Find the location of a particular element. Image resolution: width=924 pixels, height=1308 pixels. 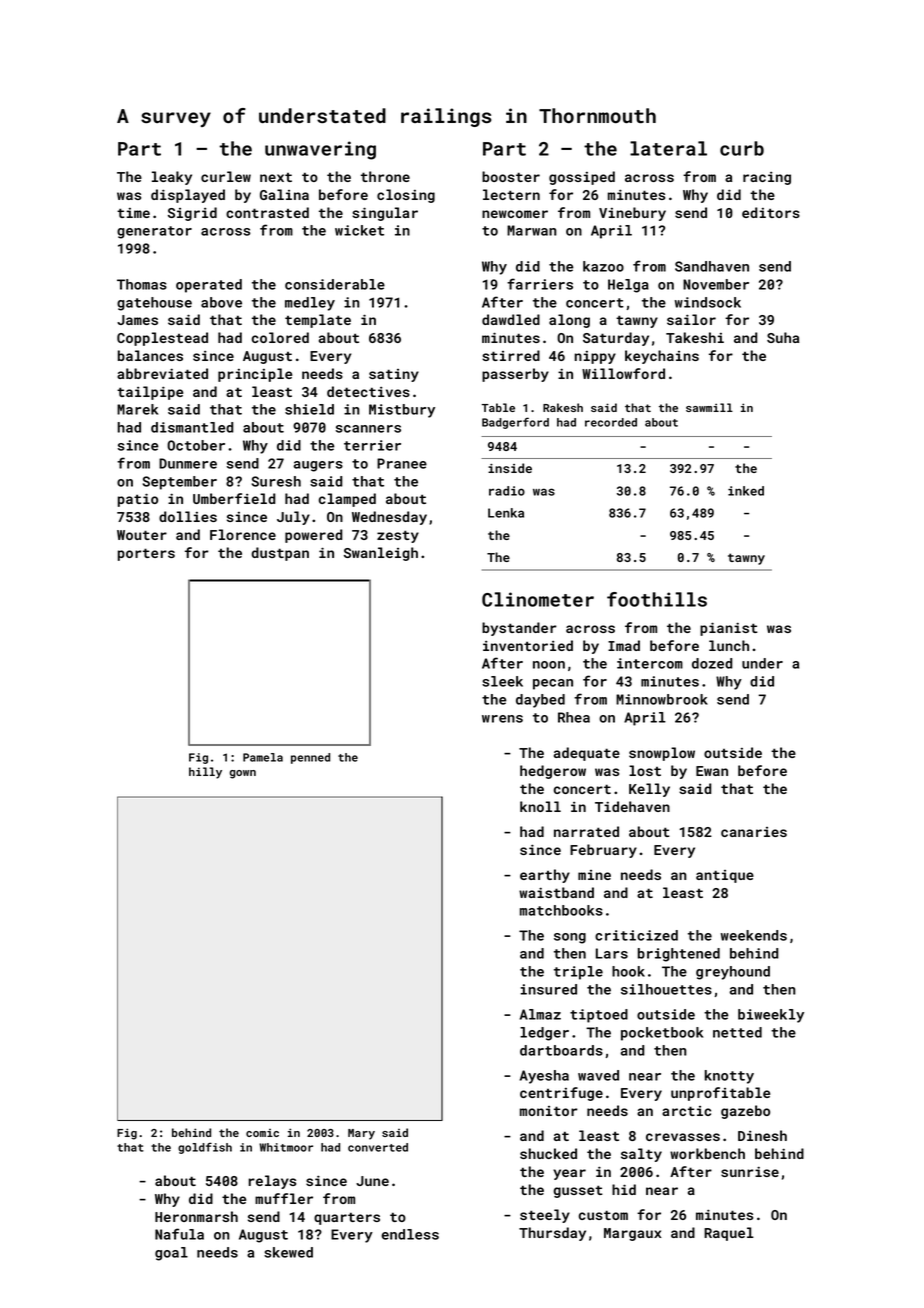

Heronmarsh is located at coordinates (196, 1216).
